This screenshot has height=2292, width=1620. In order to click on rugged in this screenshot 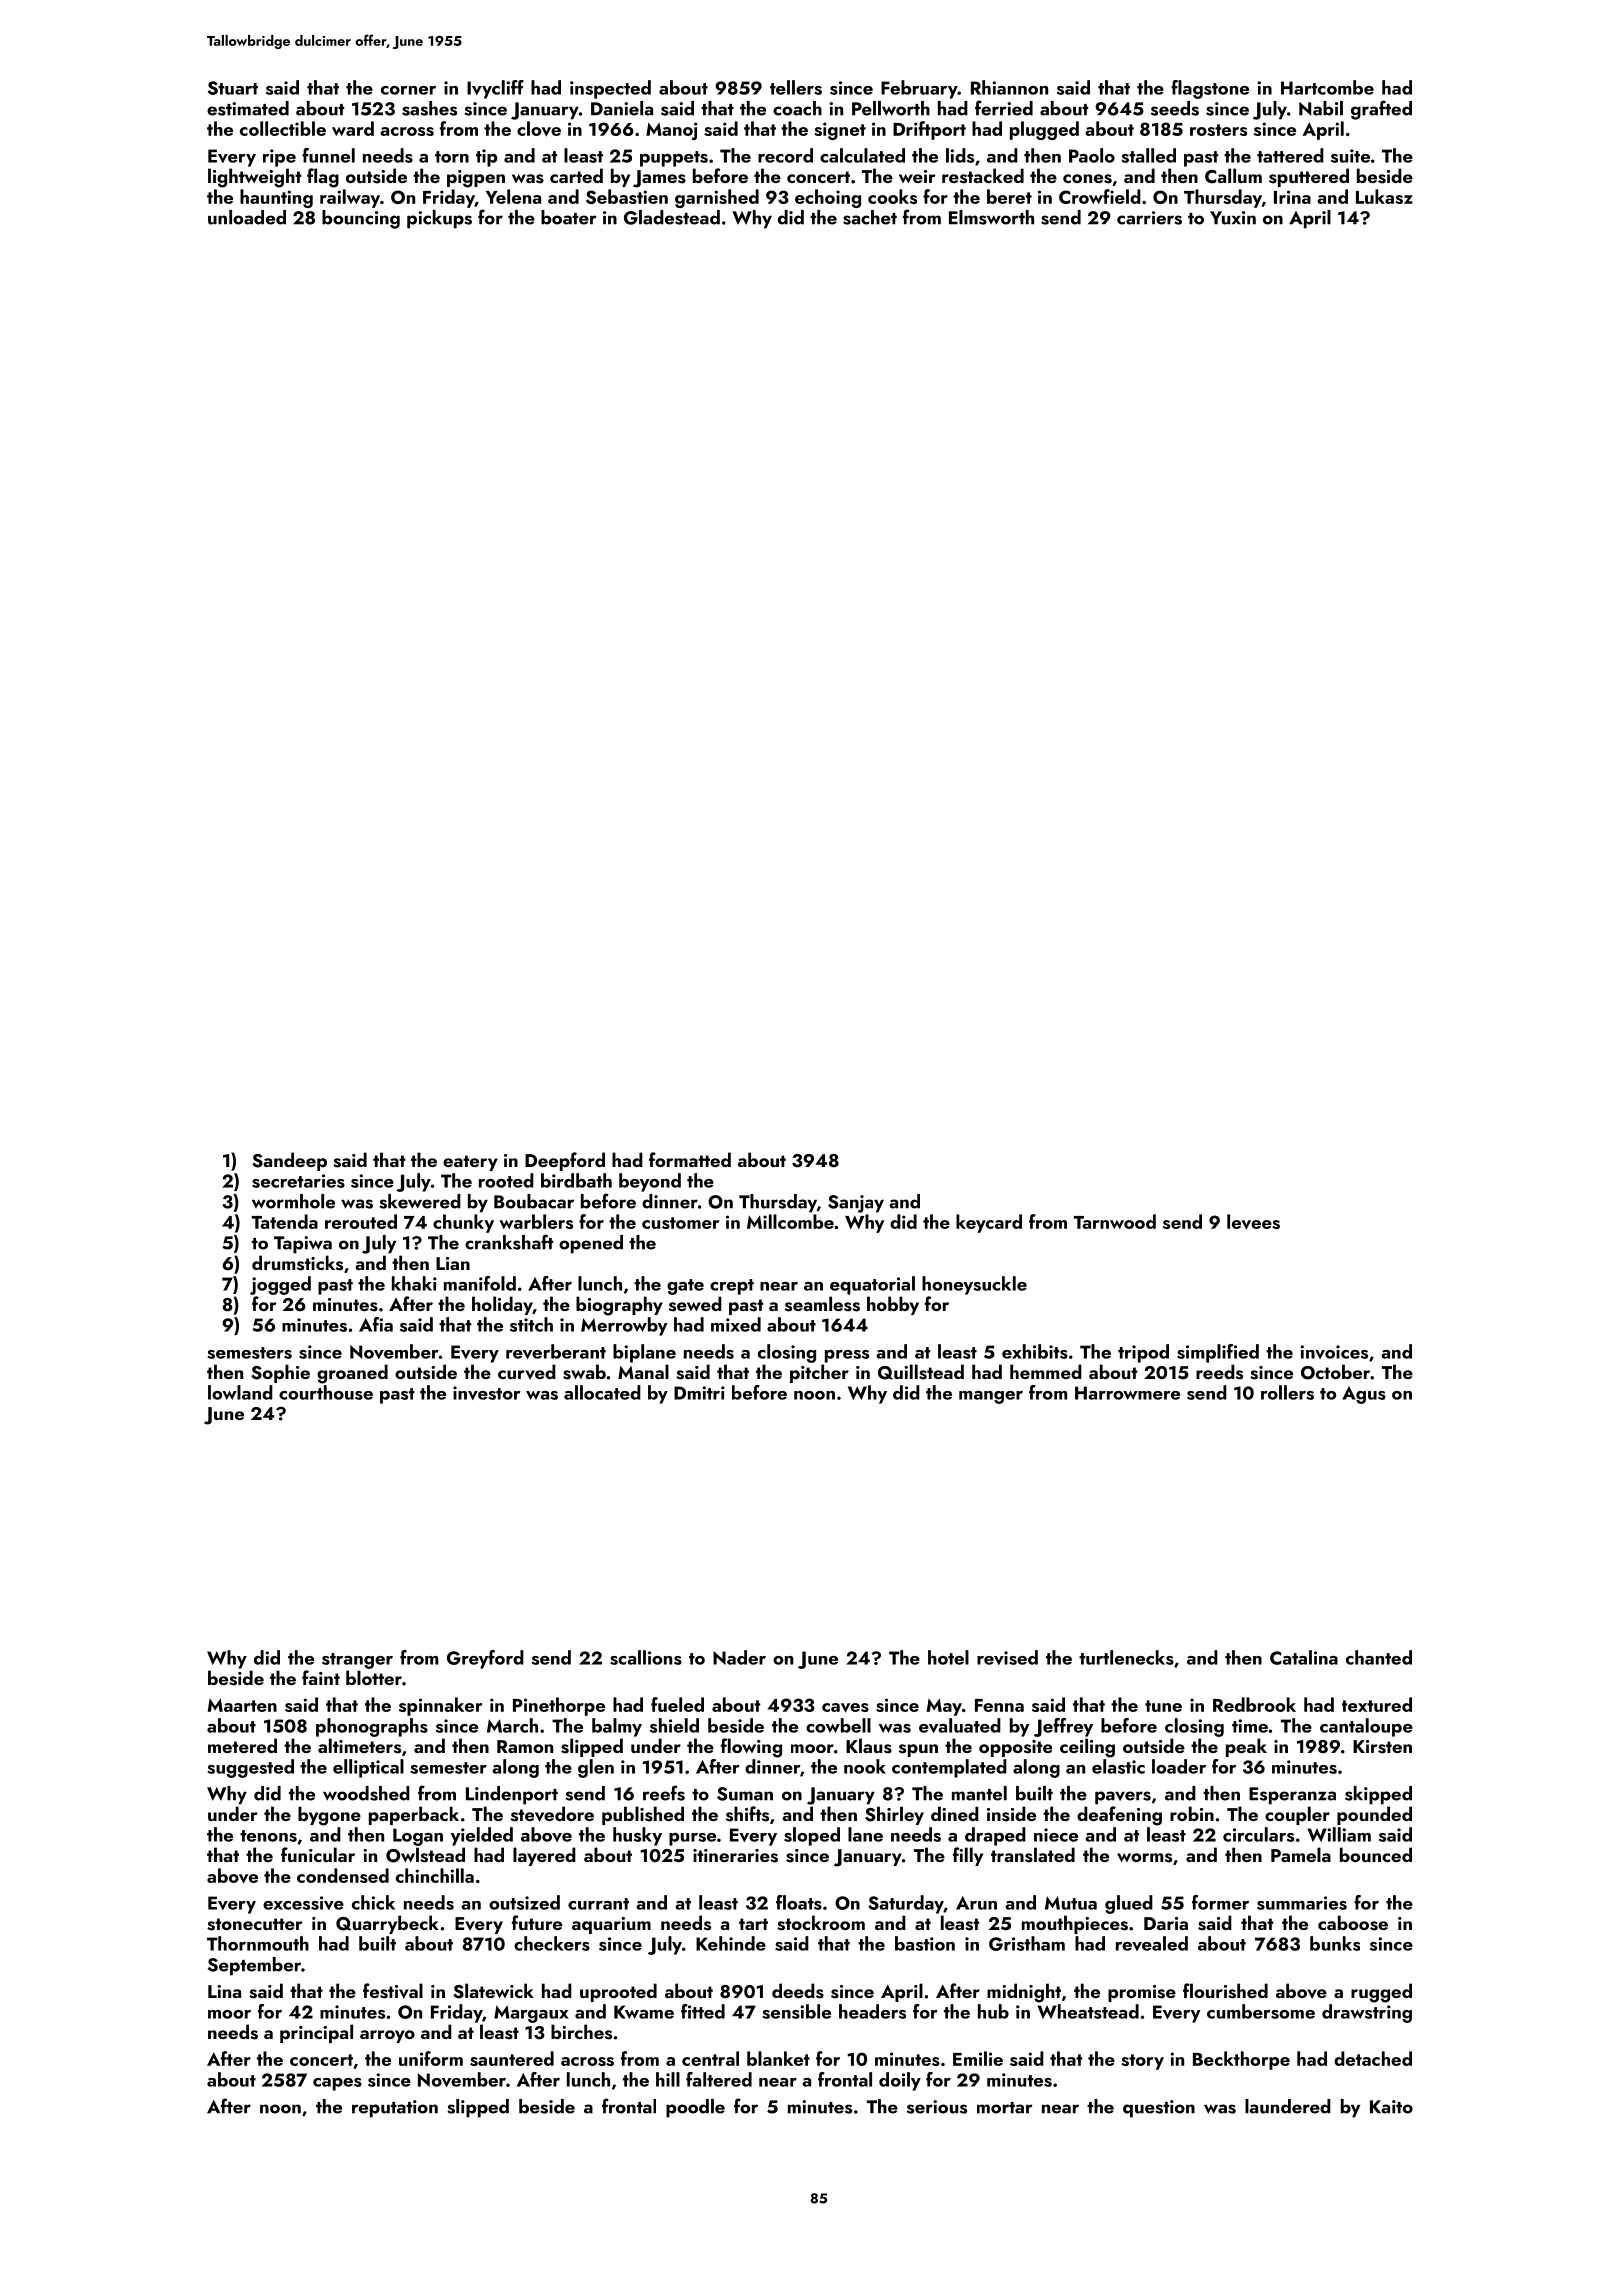, I will do `click(1381, 1993)`.
